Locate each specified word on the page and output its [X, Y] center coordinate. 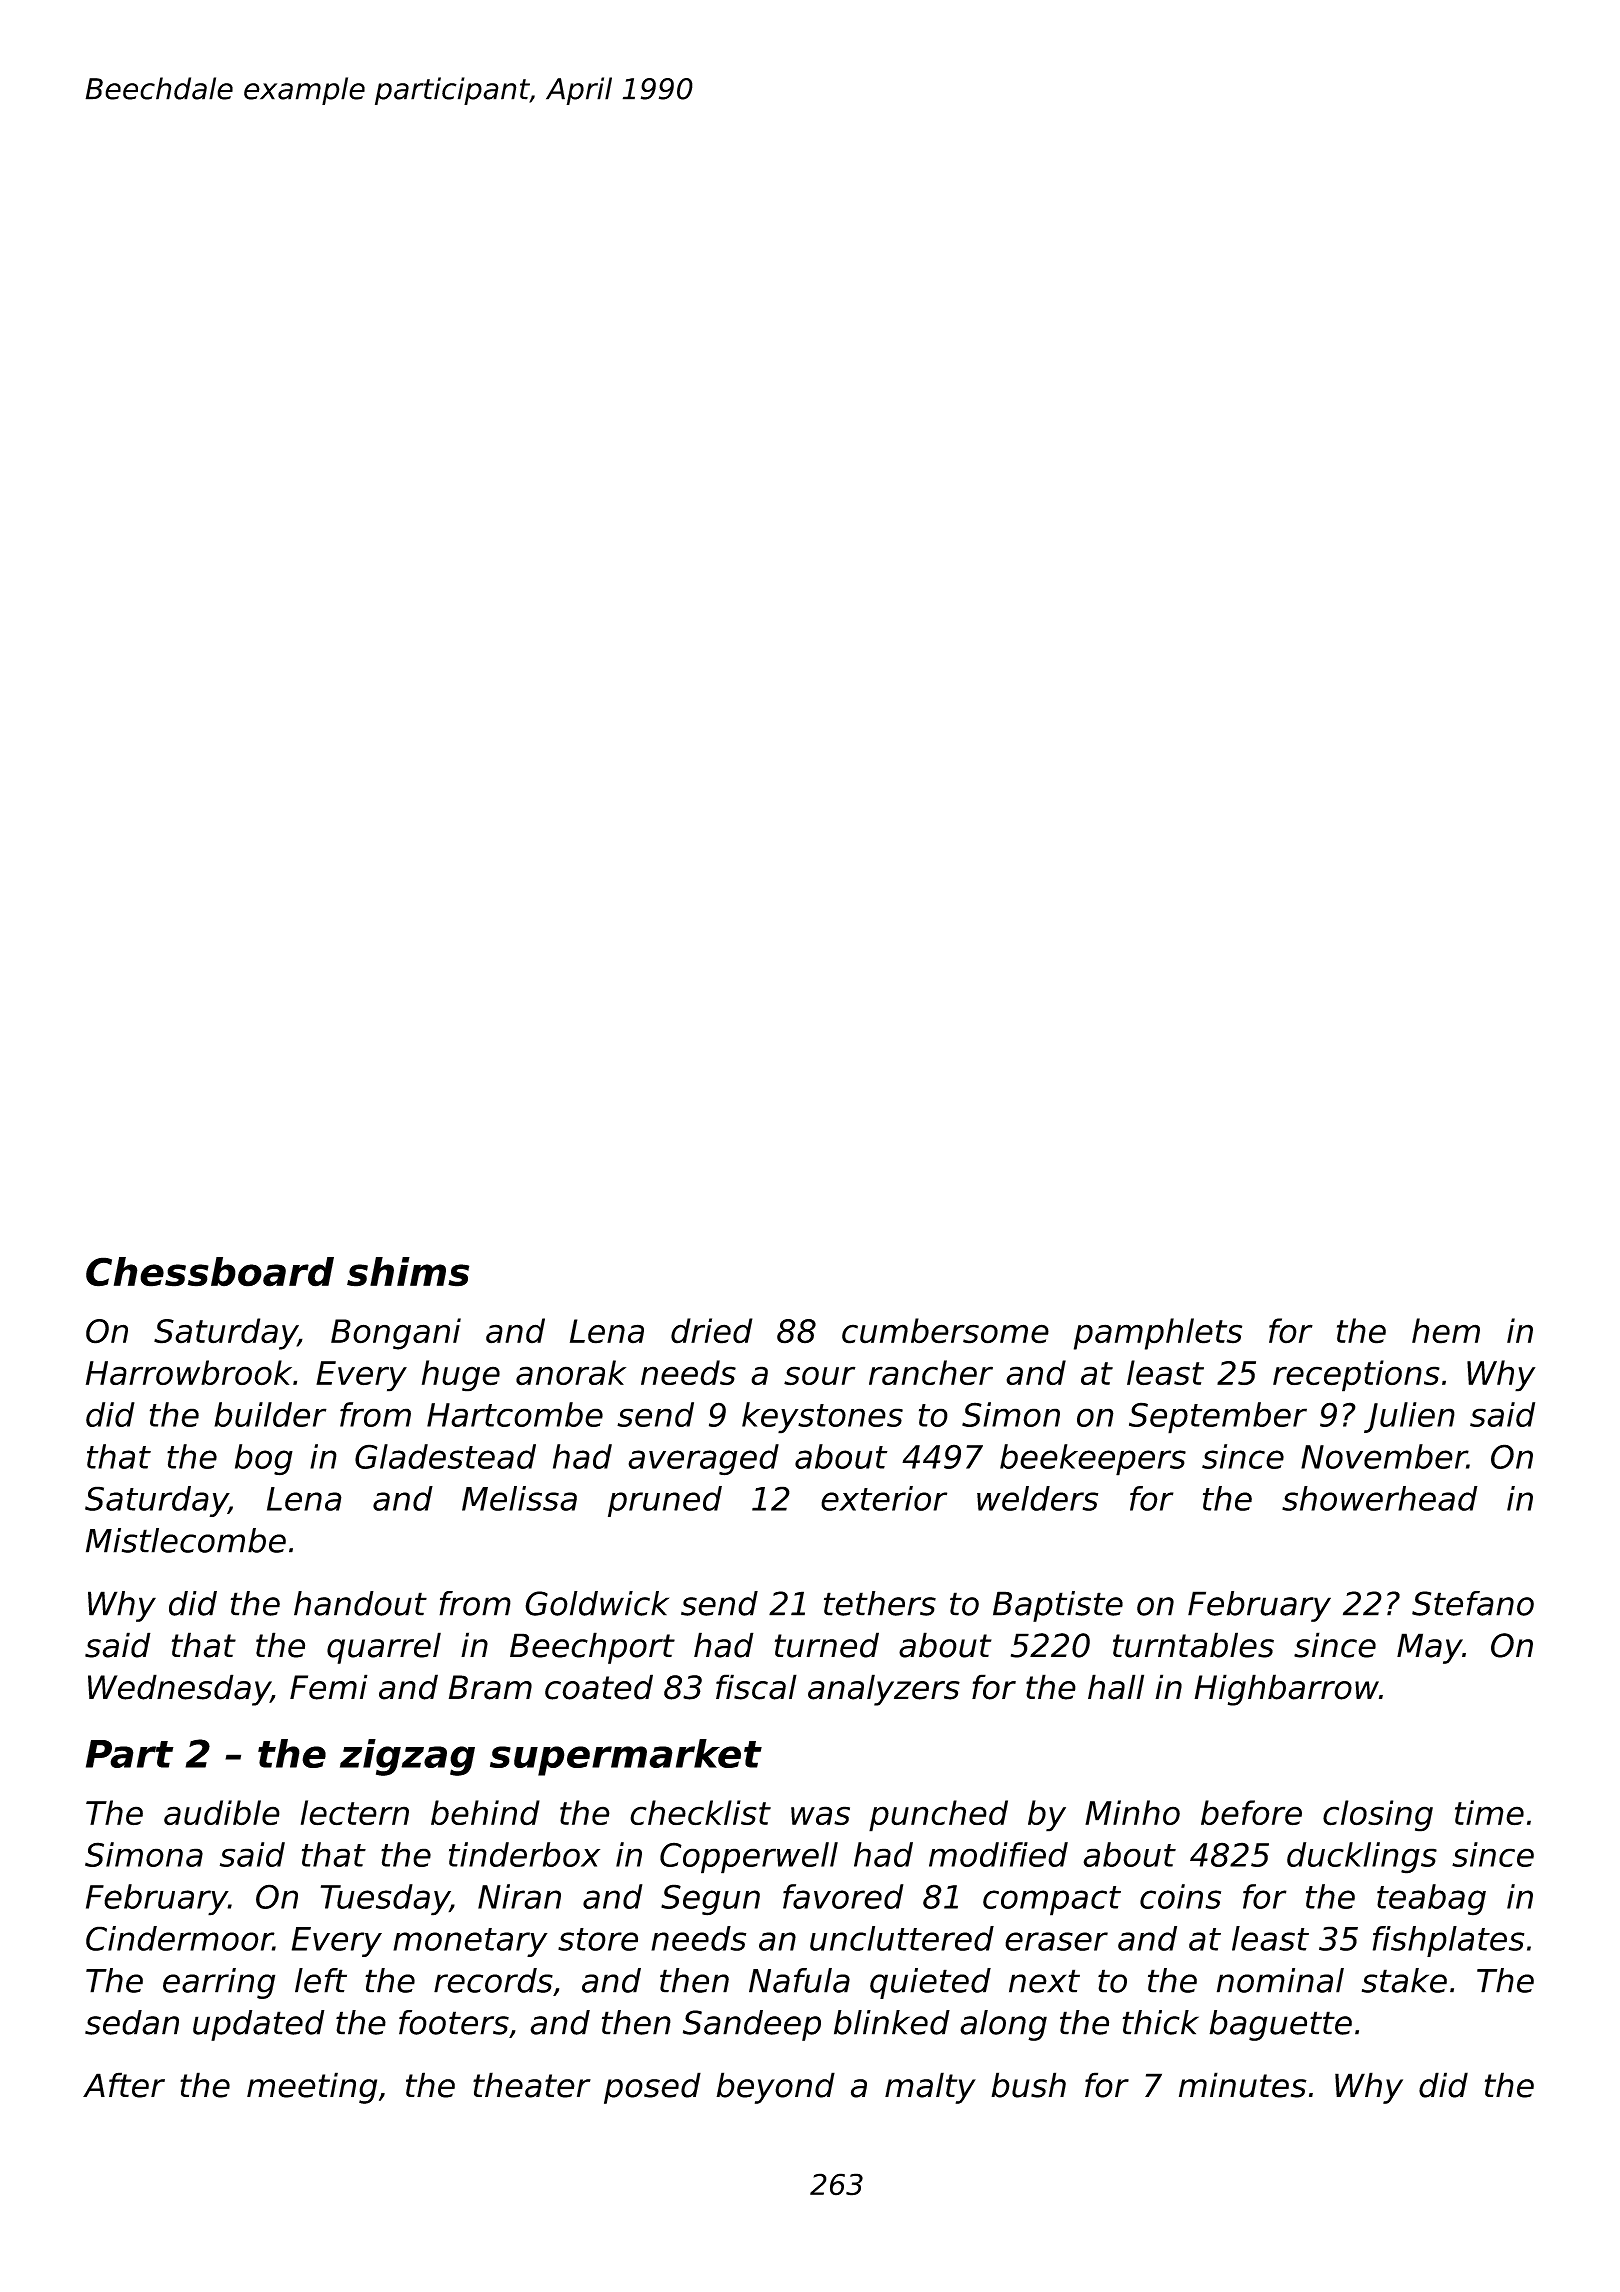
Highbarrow [1286, 1690]
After [124, 2085]
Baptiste [1058, 1606]
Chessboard [210, 1272]
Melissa [519, 1498]
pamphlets [1158, 1334]
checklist [700, 1813]
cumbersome [945, 1331]
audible [222, 1813]
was [820, 1815]
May [1429, 1648]
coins [1180, 1896]
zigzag [407, 1757]
